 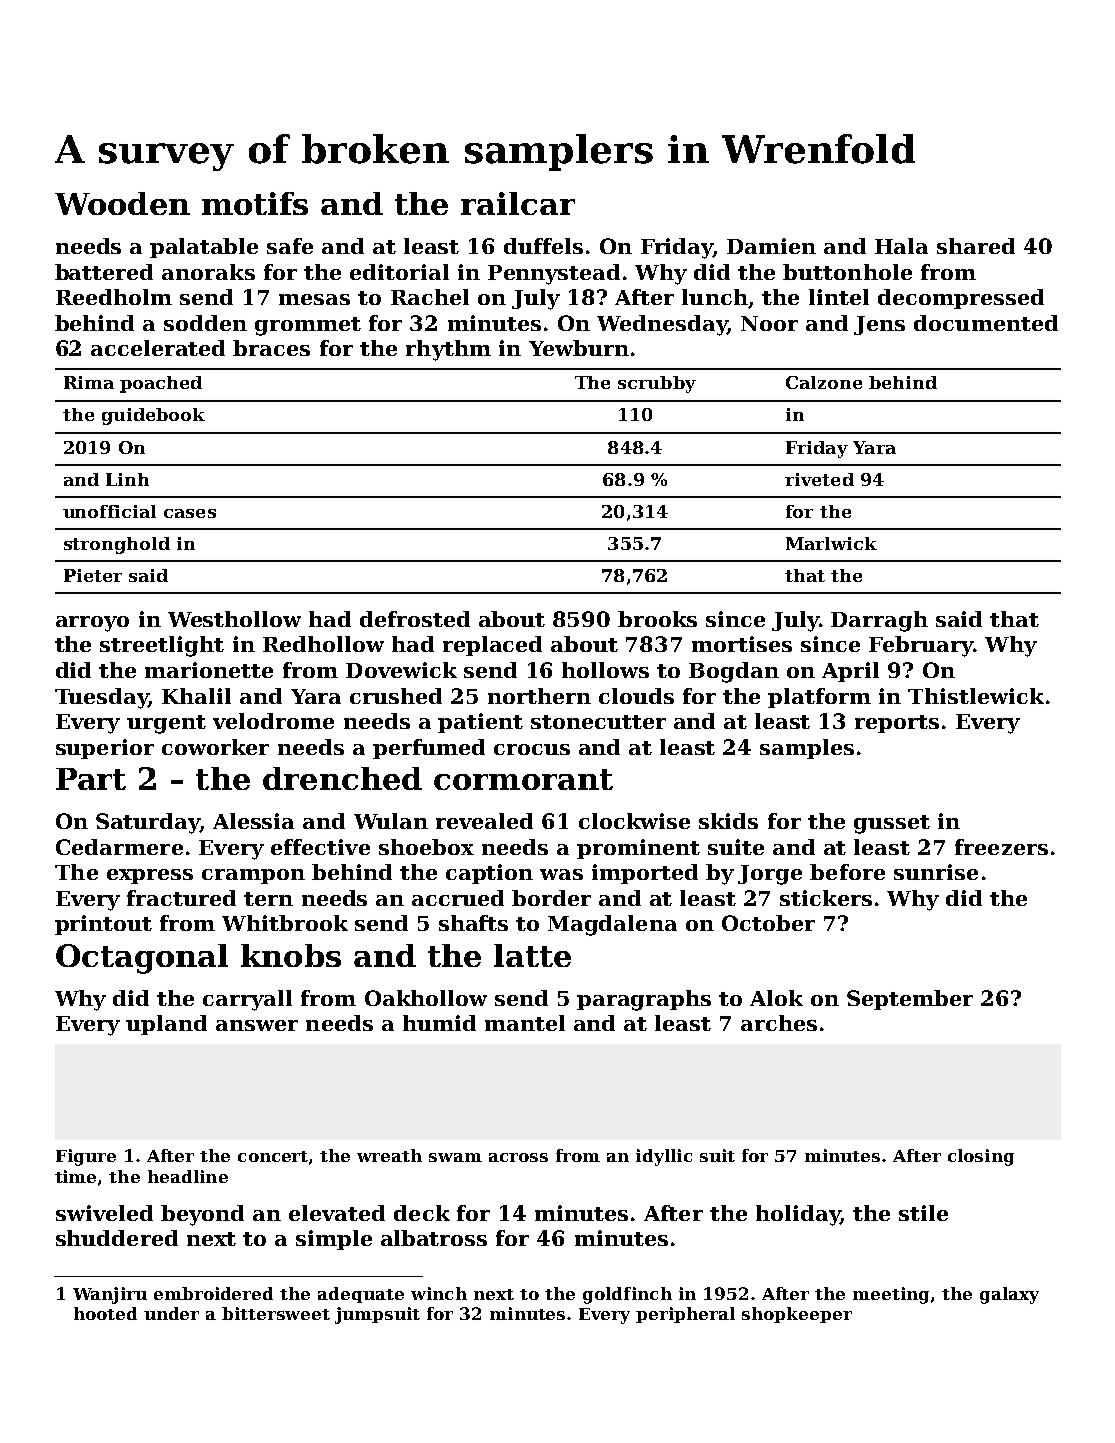 What do you see at coordinates (434, 1238) in the screenshot?
I see `albatross` at bounding box center [434, 1238].
